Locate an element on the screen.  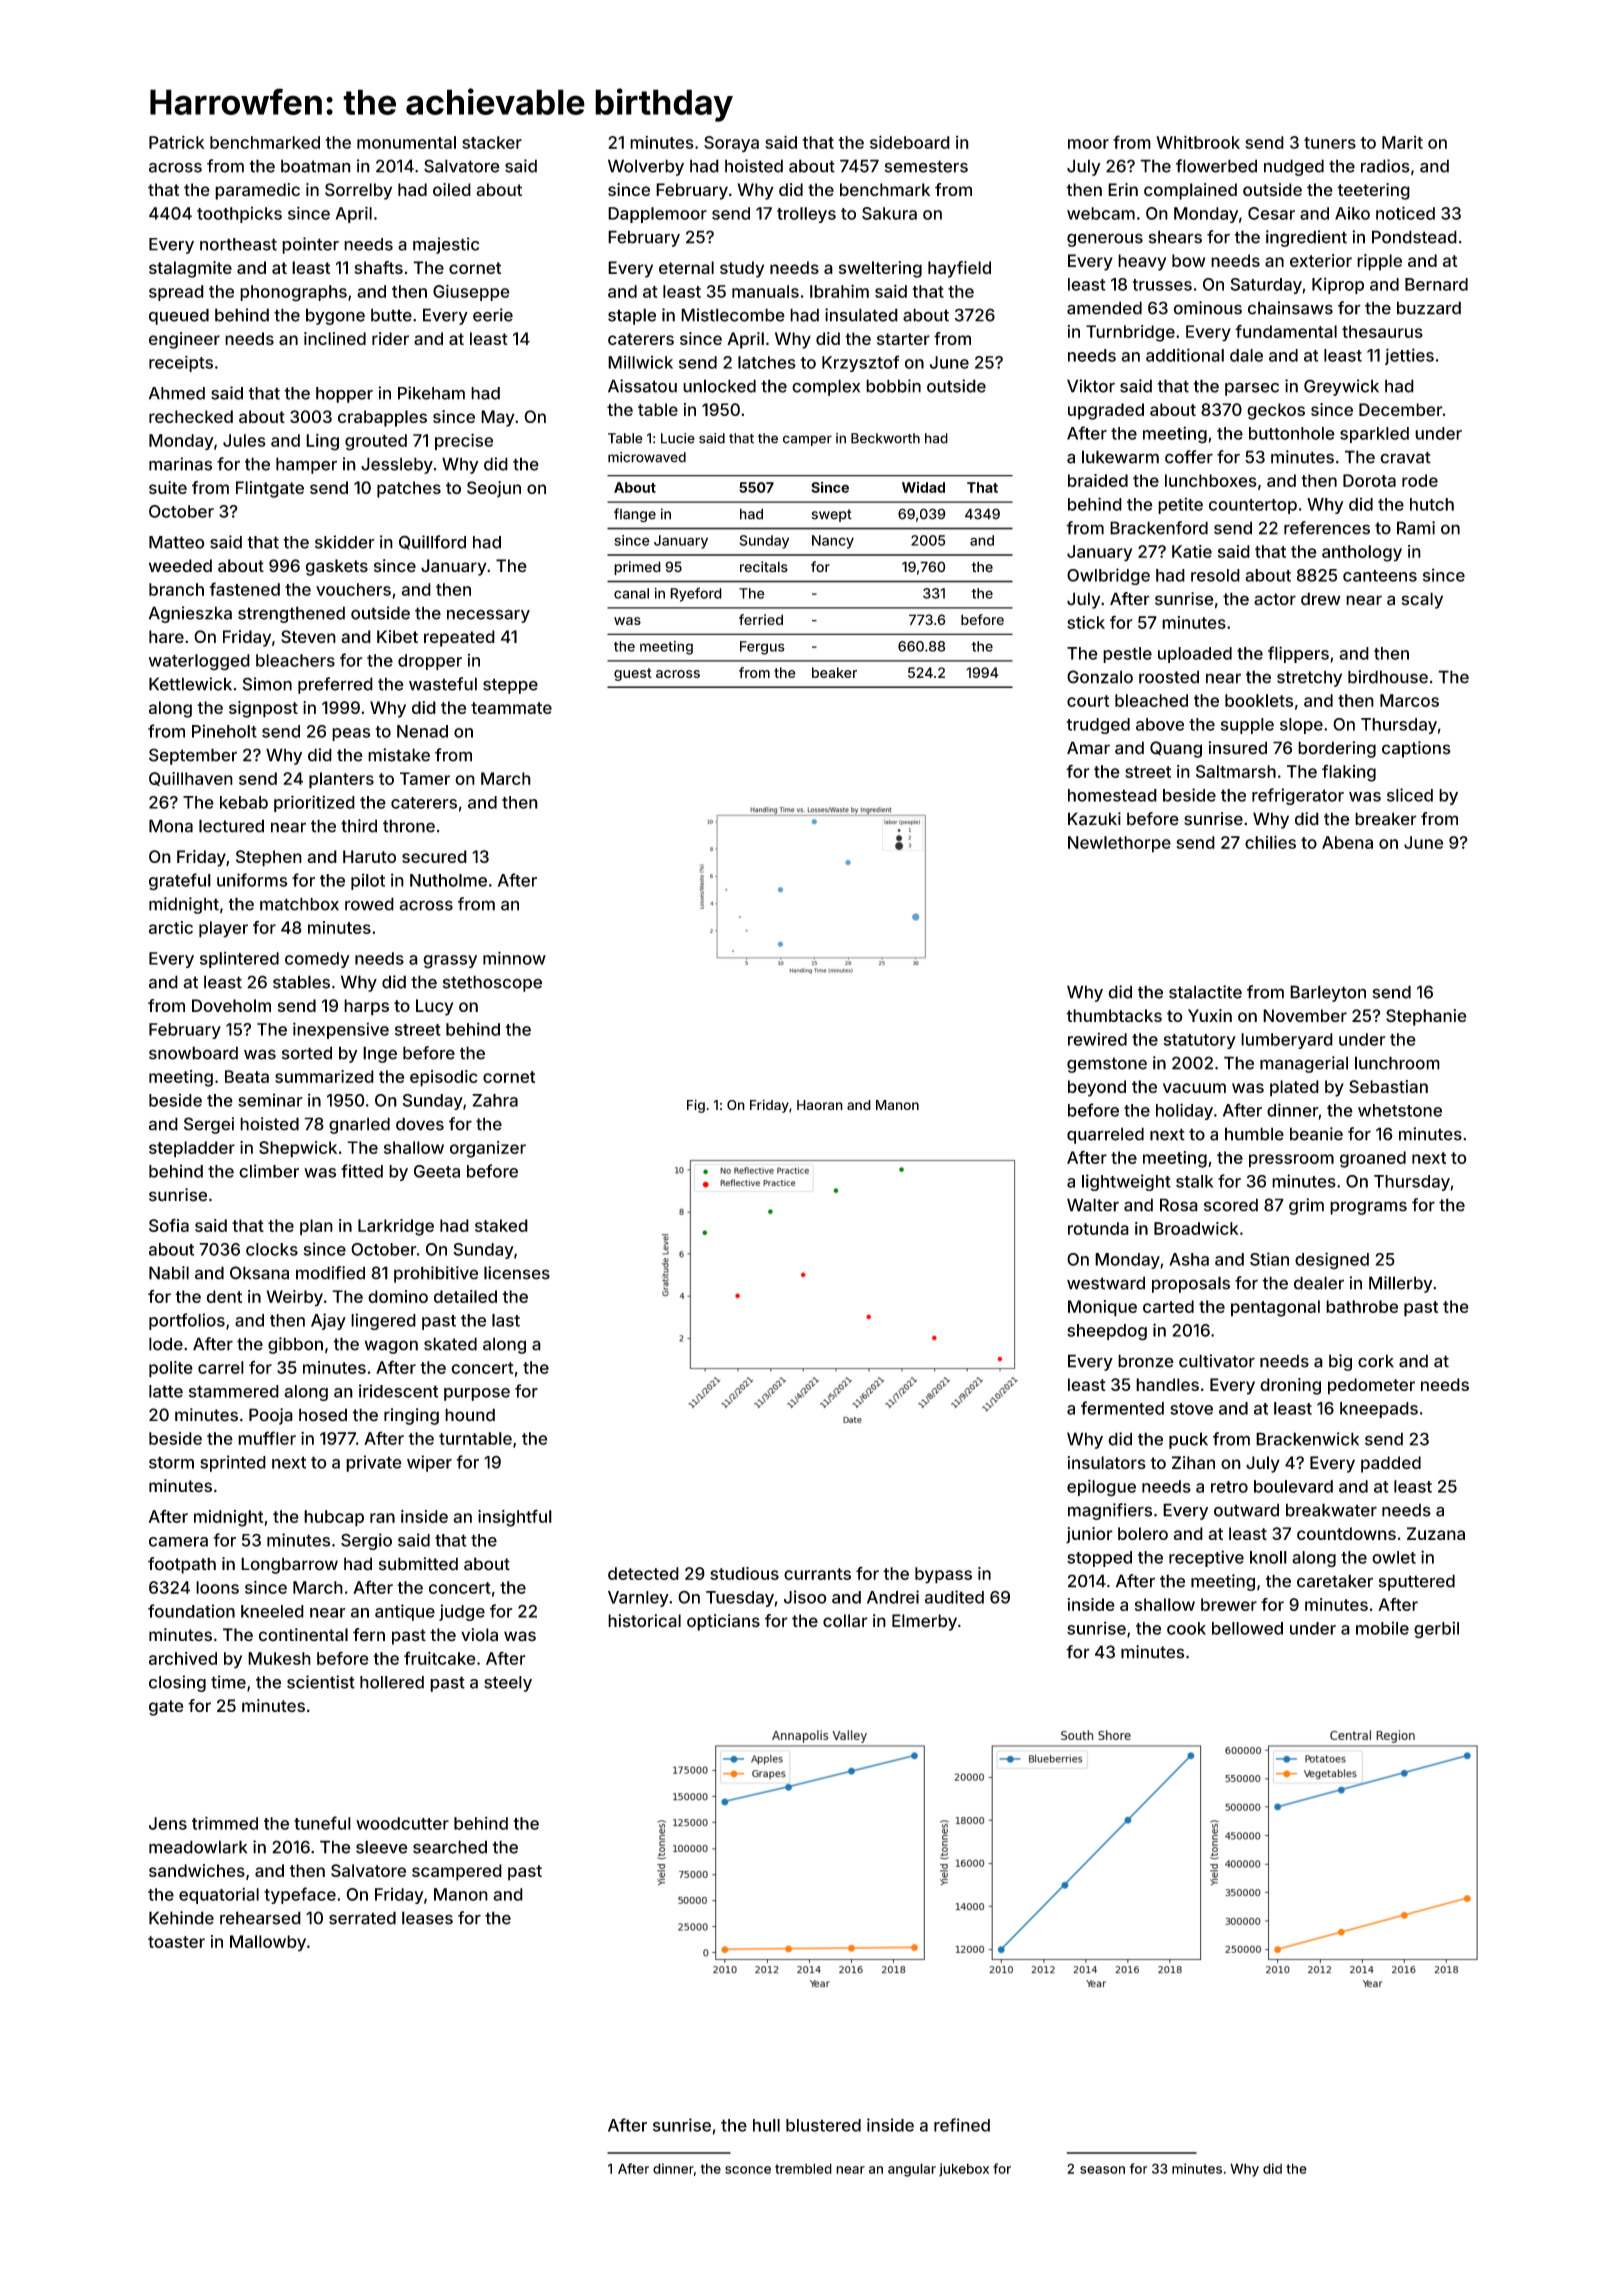
currants is located at coordinates (817, 1574).
